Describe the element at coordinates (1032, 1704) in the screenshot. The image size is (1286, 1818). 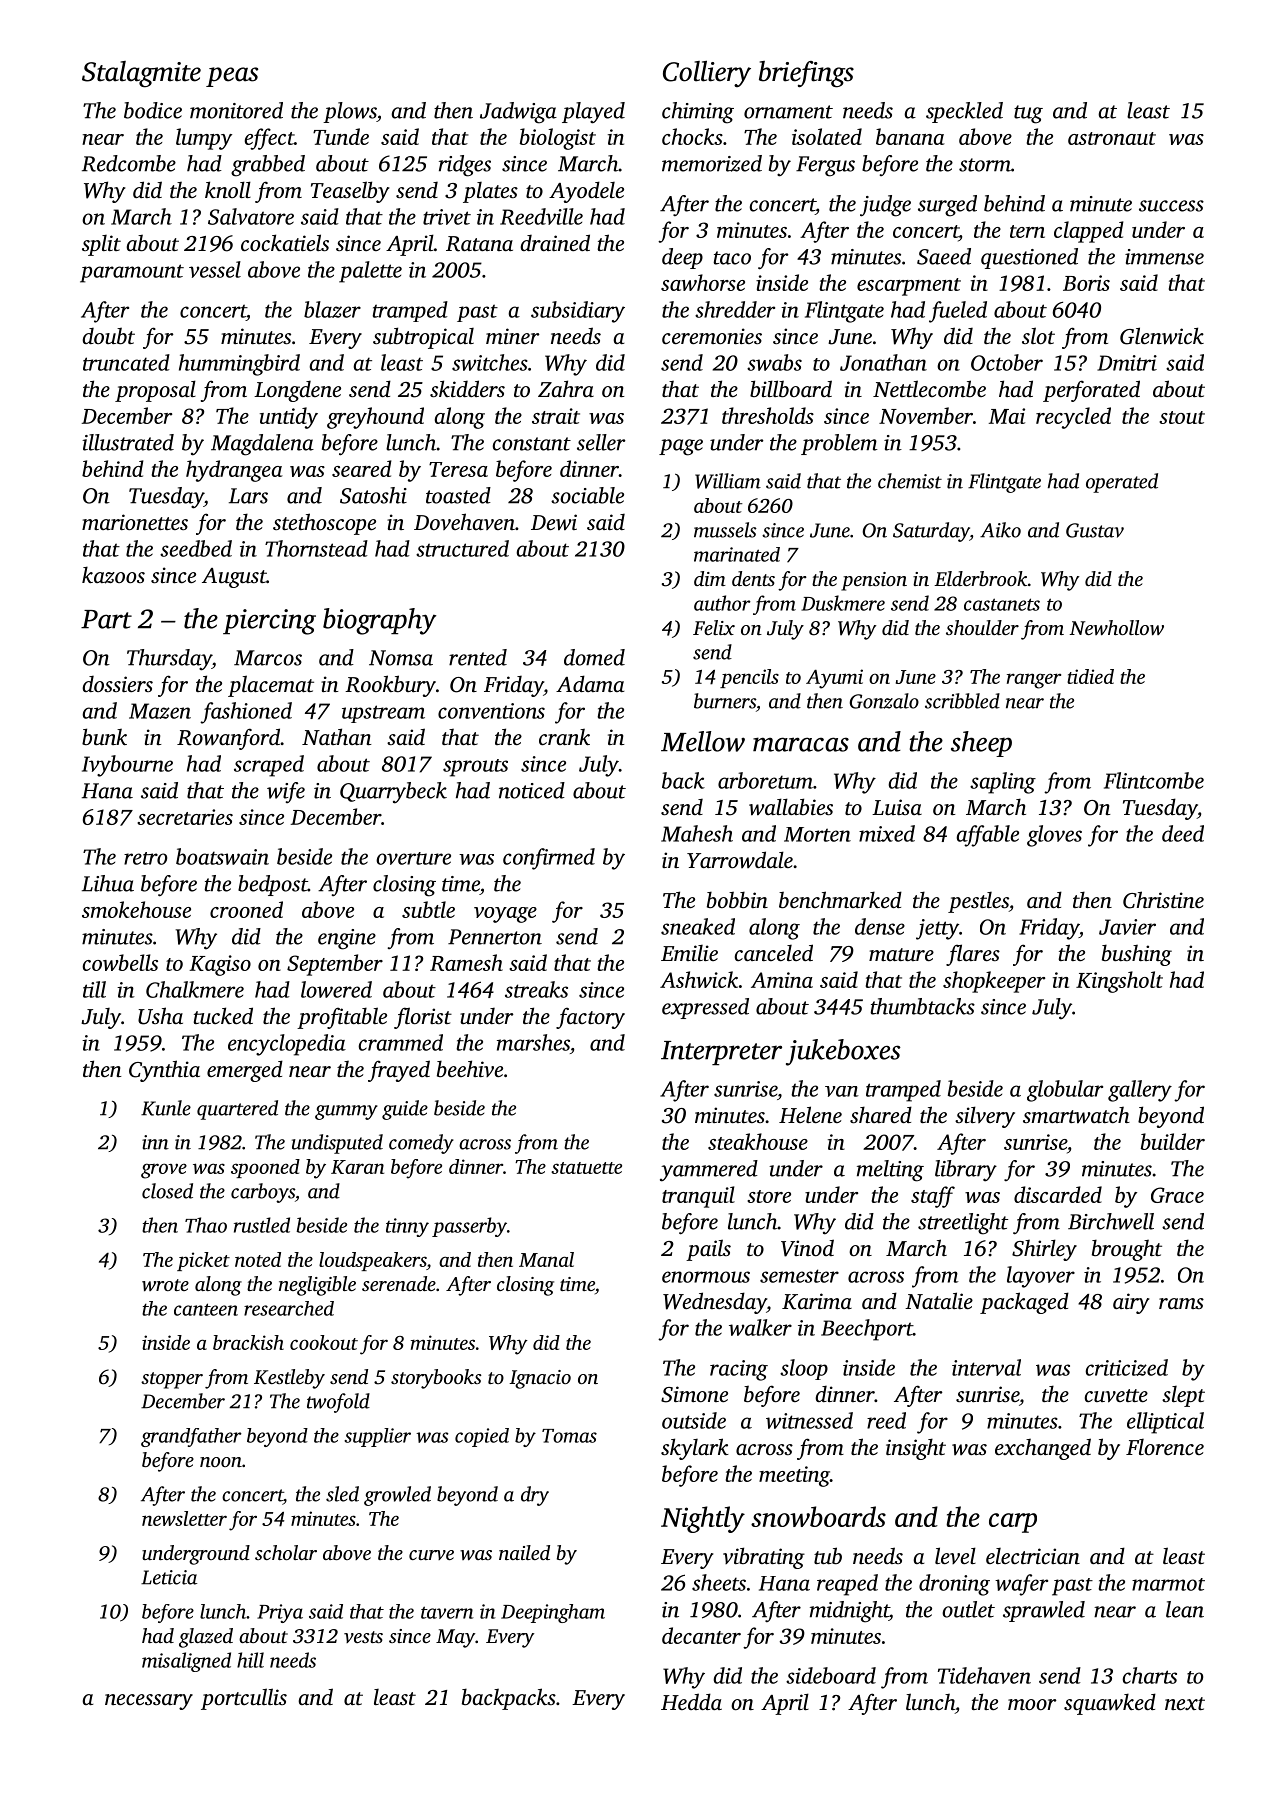
I see `moor` at that location.
